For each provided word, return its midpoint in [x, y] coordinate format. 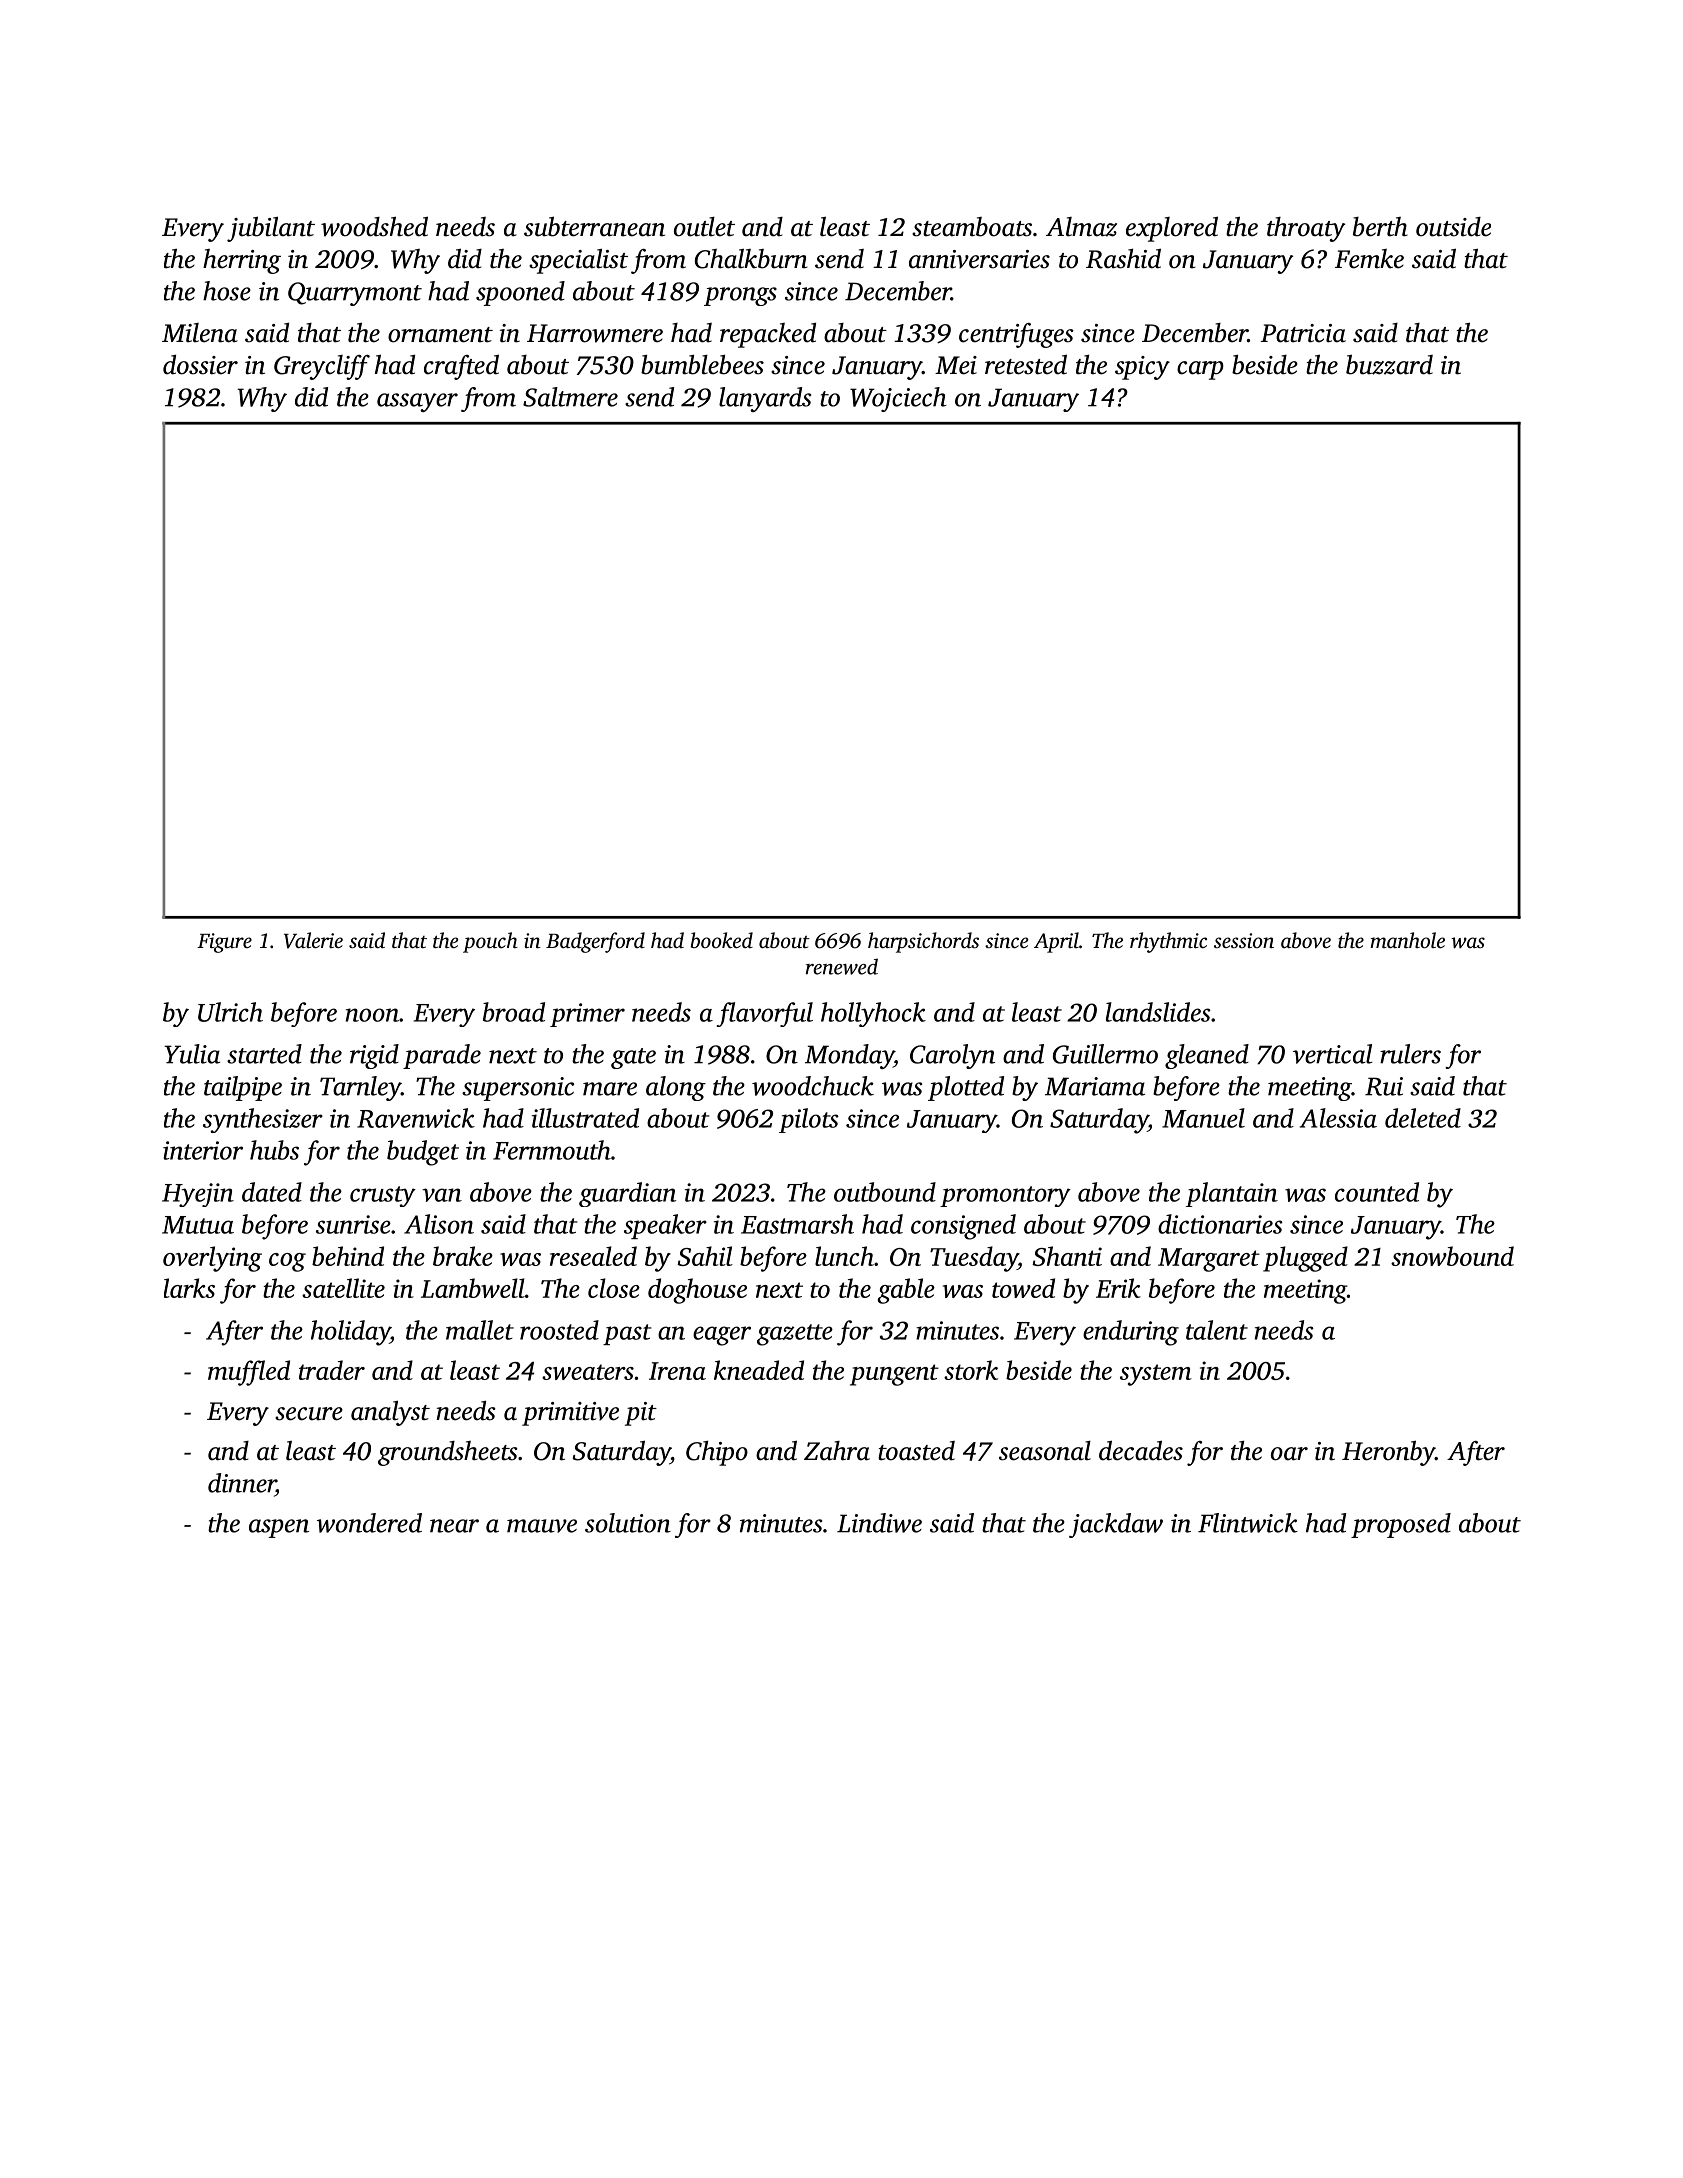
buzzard [1389, 365]
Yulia [192, 1054]
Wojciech [898, 399]
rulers [1410, 1054]
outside [1453, 227]
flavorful [764, 1014]
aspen [279, 1528]
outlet [704, 227]
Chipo [717, 1453]
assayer [417, 402]
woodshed [374, 226]
